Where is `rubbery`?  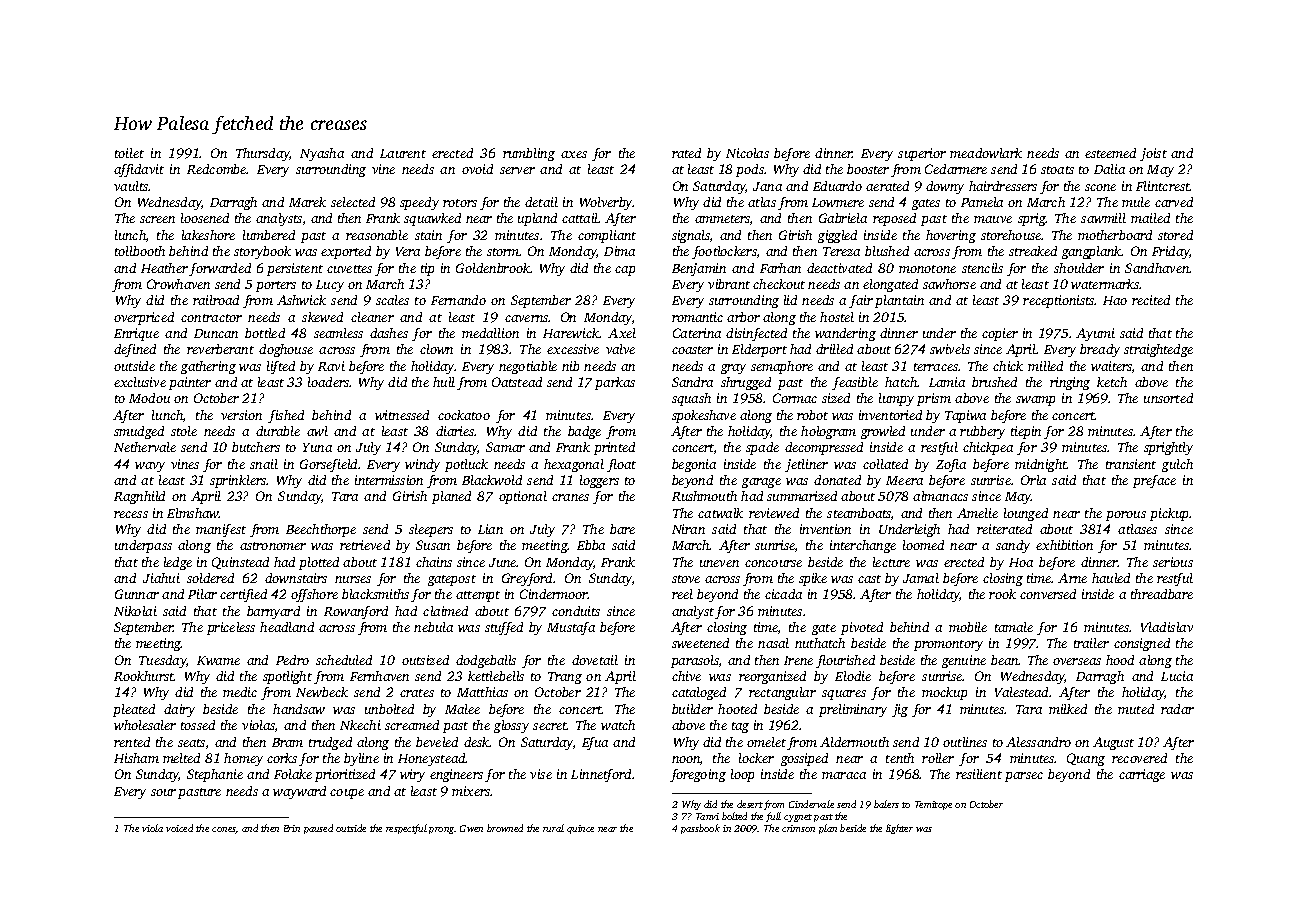
rubbery is located at coordinates (982, 432).
